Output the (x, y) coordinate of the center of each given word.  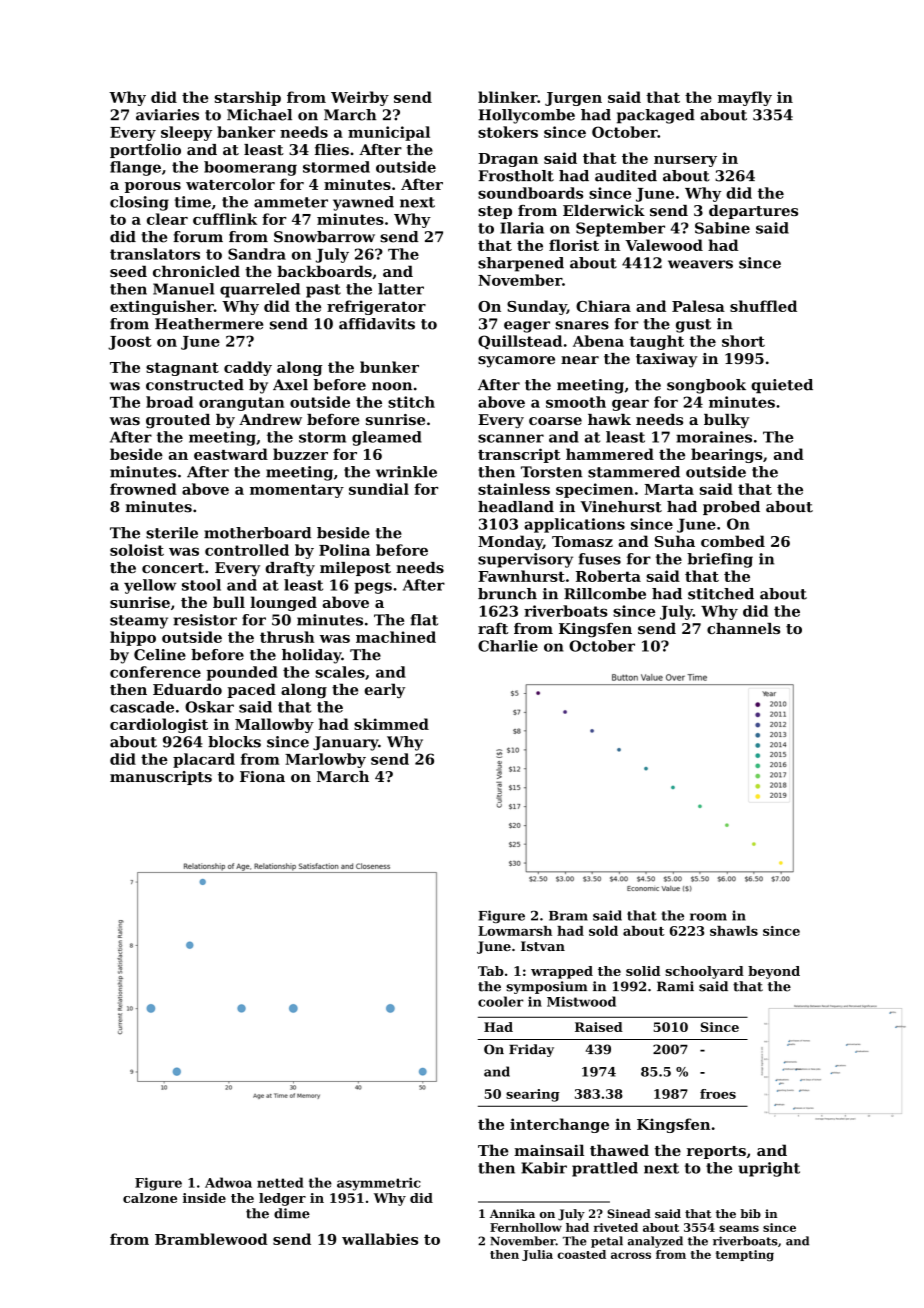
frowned (143, 489)
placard (204, 760)
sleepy (186, 133)
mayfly (745, 98)
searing (533, 1095)
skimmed (391, 724)
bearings (727, 455)
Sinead (629, 1213)
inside (204, 1198)
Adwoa (228, 1182)
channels (743, 628)
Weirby (360, 98)
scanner (511, 438)
